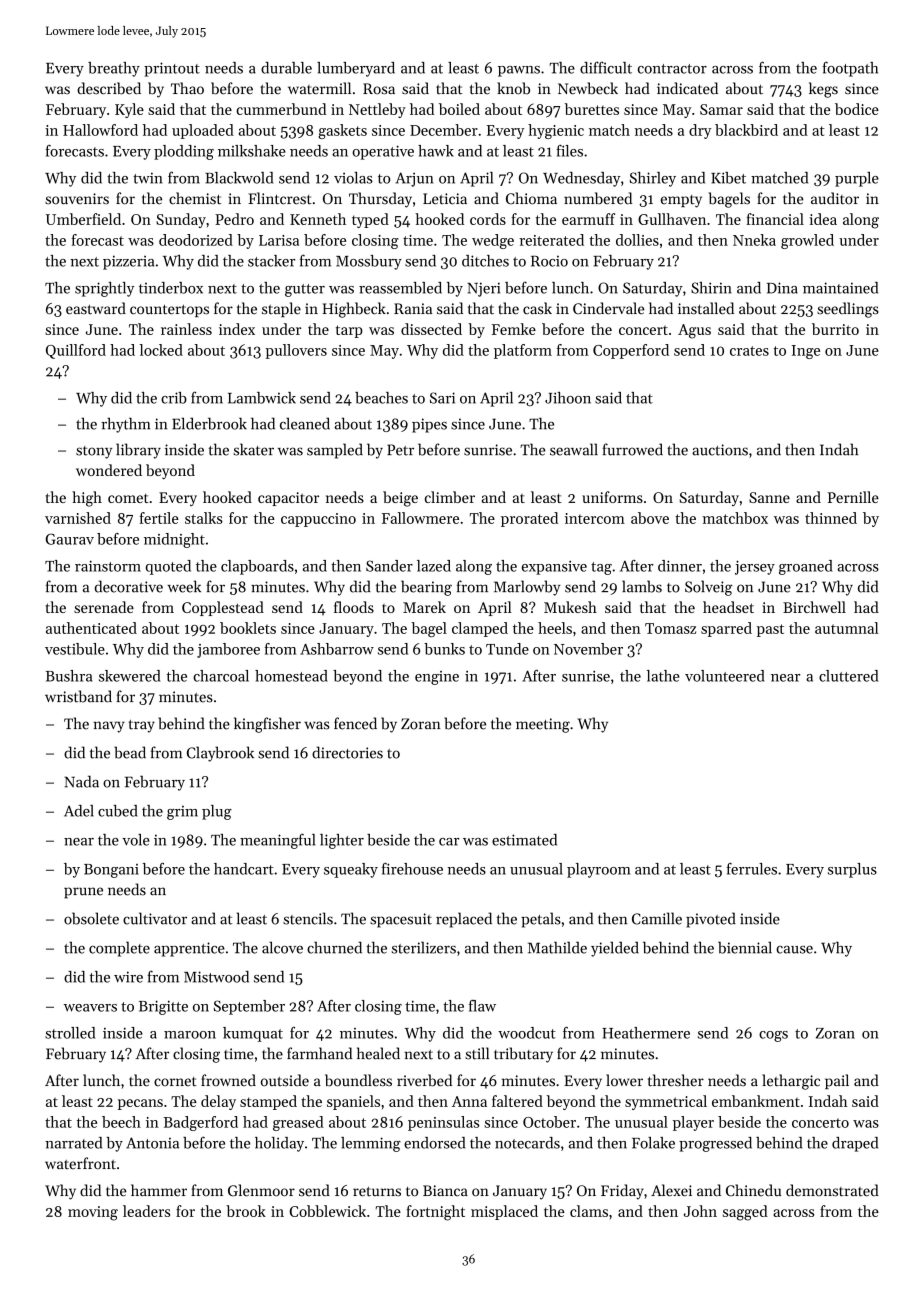 The height and width of the screenshot is (1308, 924). What do you see at coordinates (146, 1211) in the screenshot?
I see `leaders` at bounding box center [146, 1211].
